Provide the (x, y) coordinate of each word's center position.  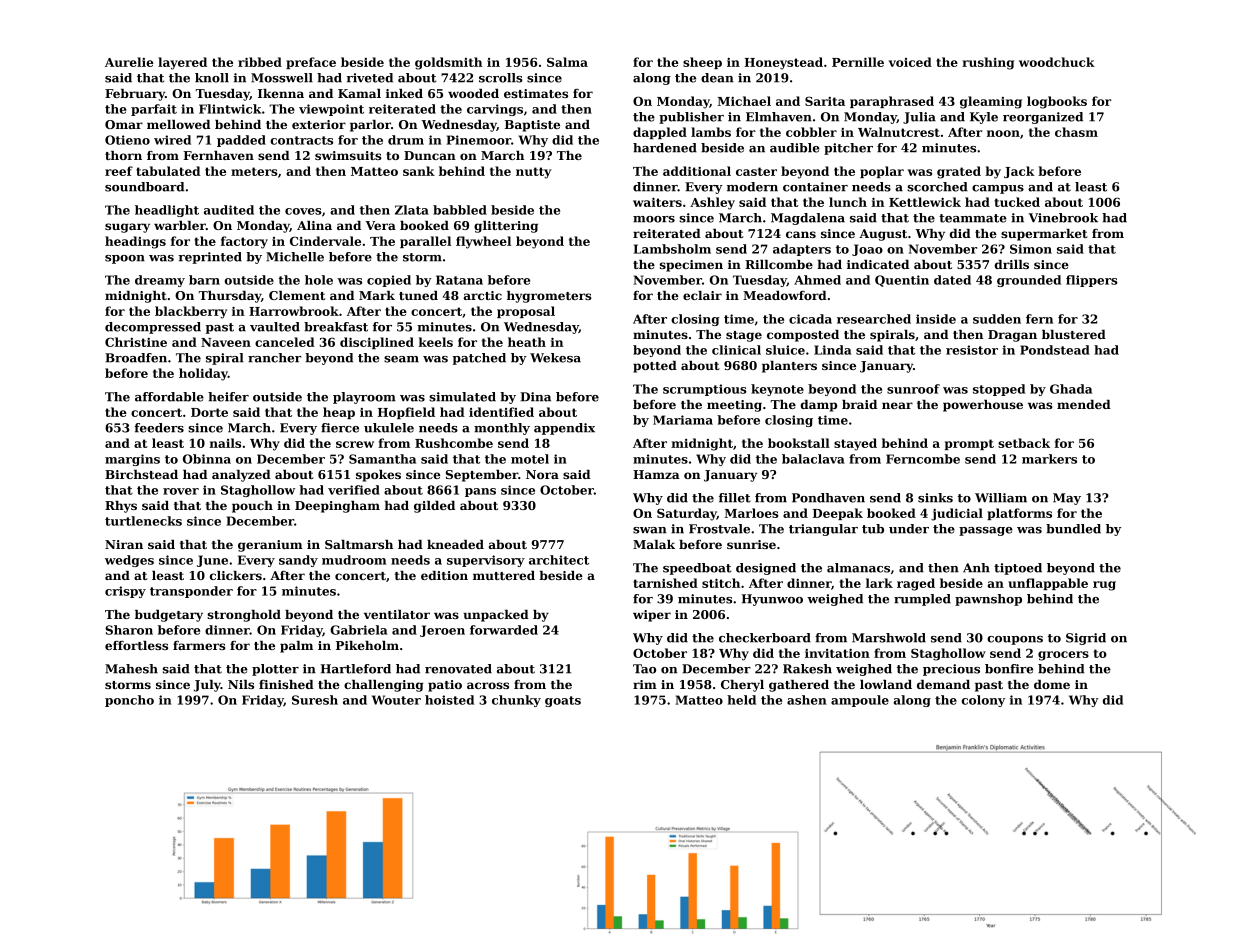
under (909, 529)
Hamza (656, 474)
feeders (159, 428)
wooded (473, 93)
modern (752, 187)
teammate (973, 218)
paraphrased (892, 102)
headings (135, 242)
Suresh (315, 700)
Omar (124, 124)
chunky (516, 701)
